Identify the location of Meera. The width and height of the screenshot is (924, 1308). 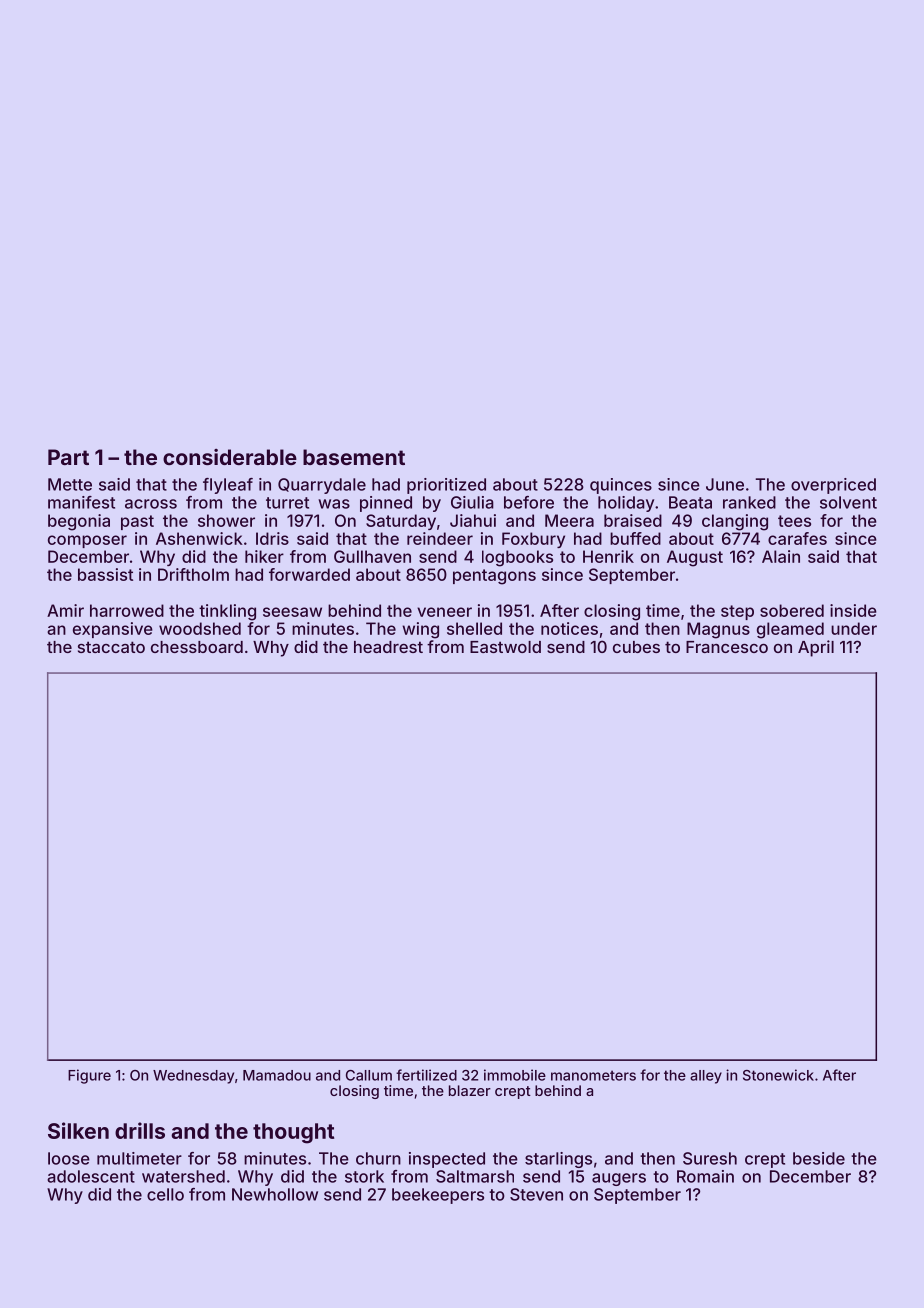
(569, 520).
